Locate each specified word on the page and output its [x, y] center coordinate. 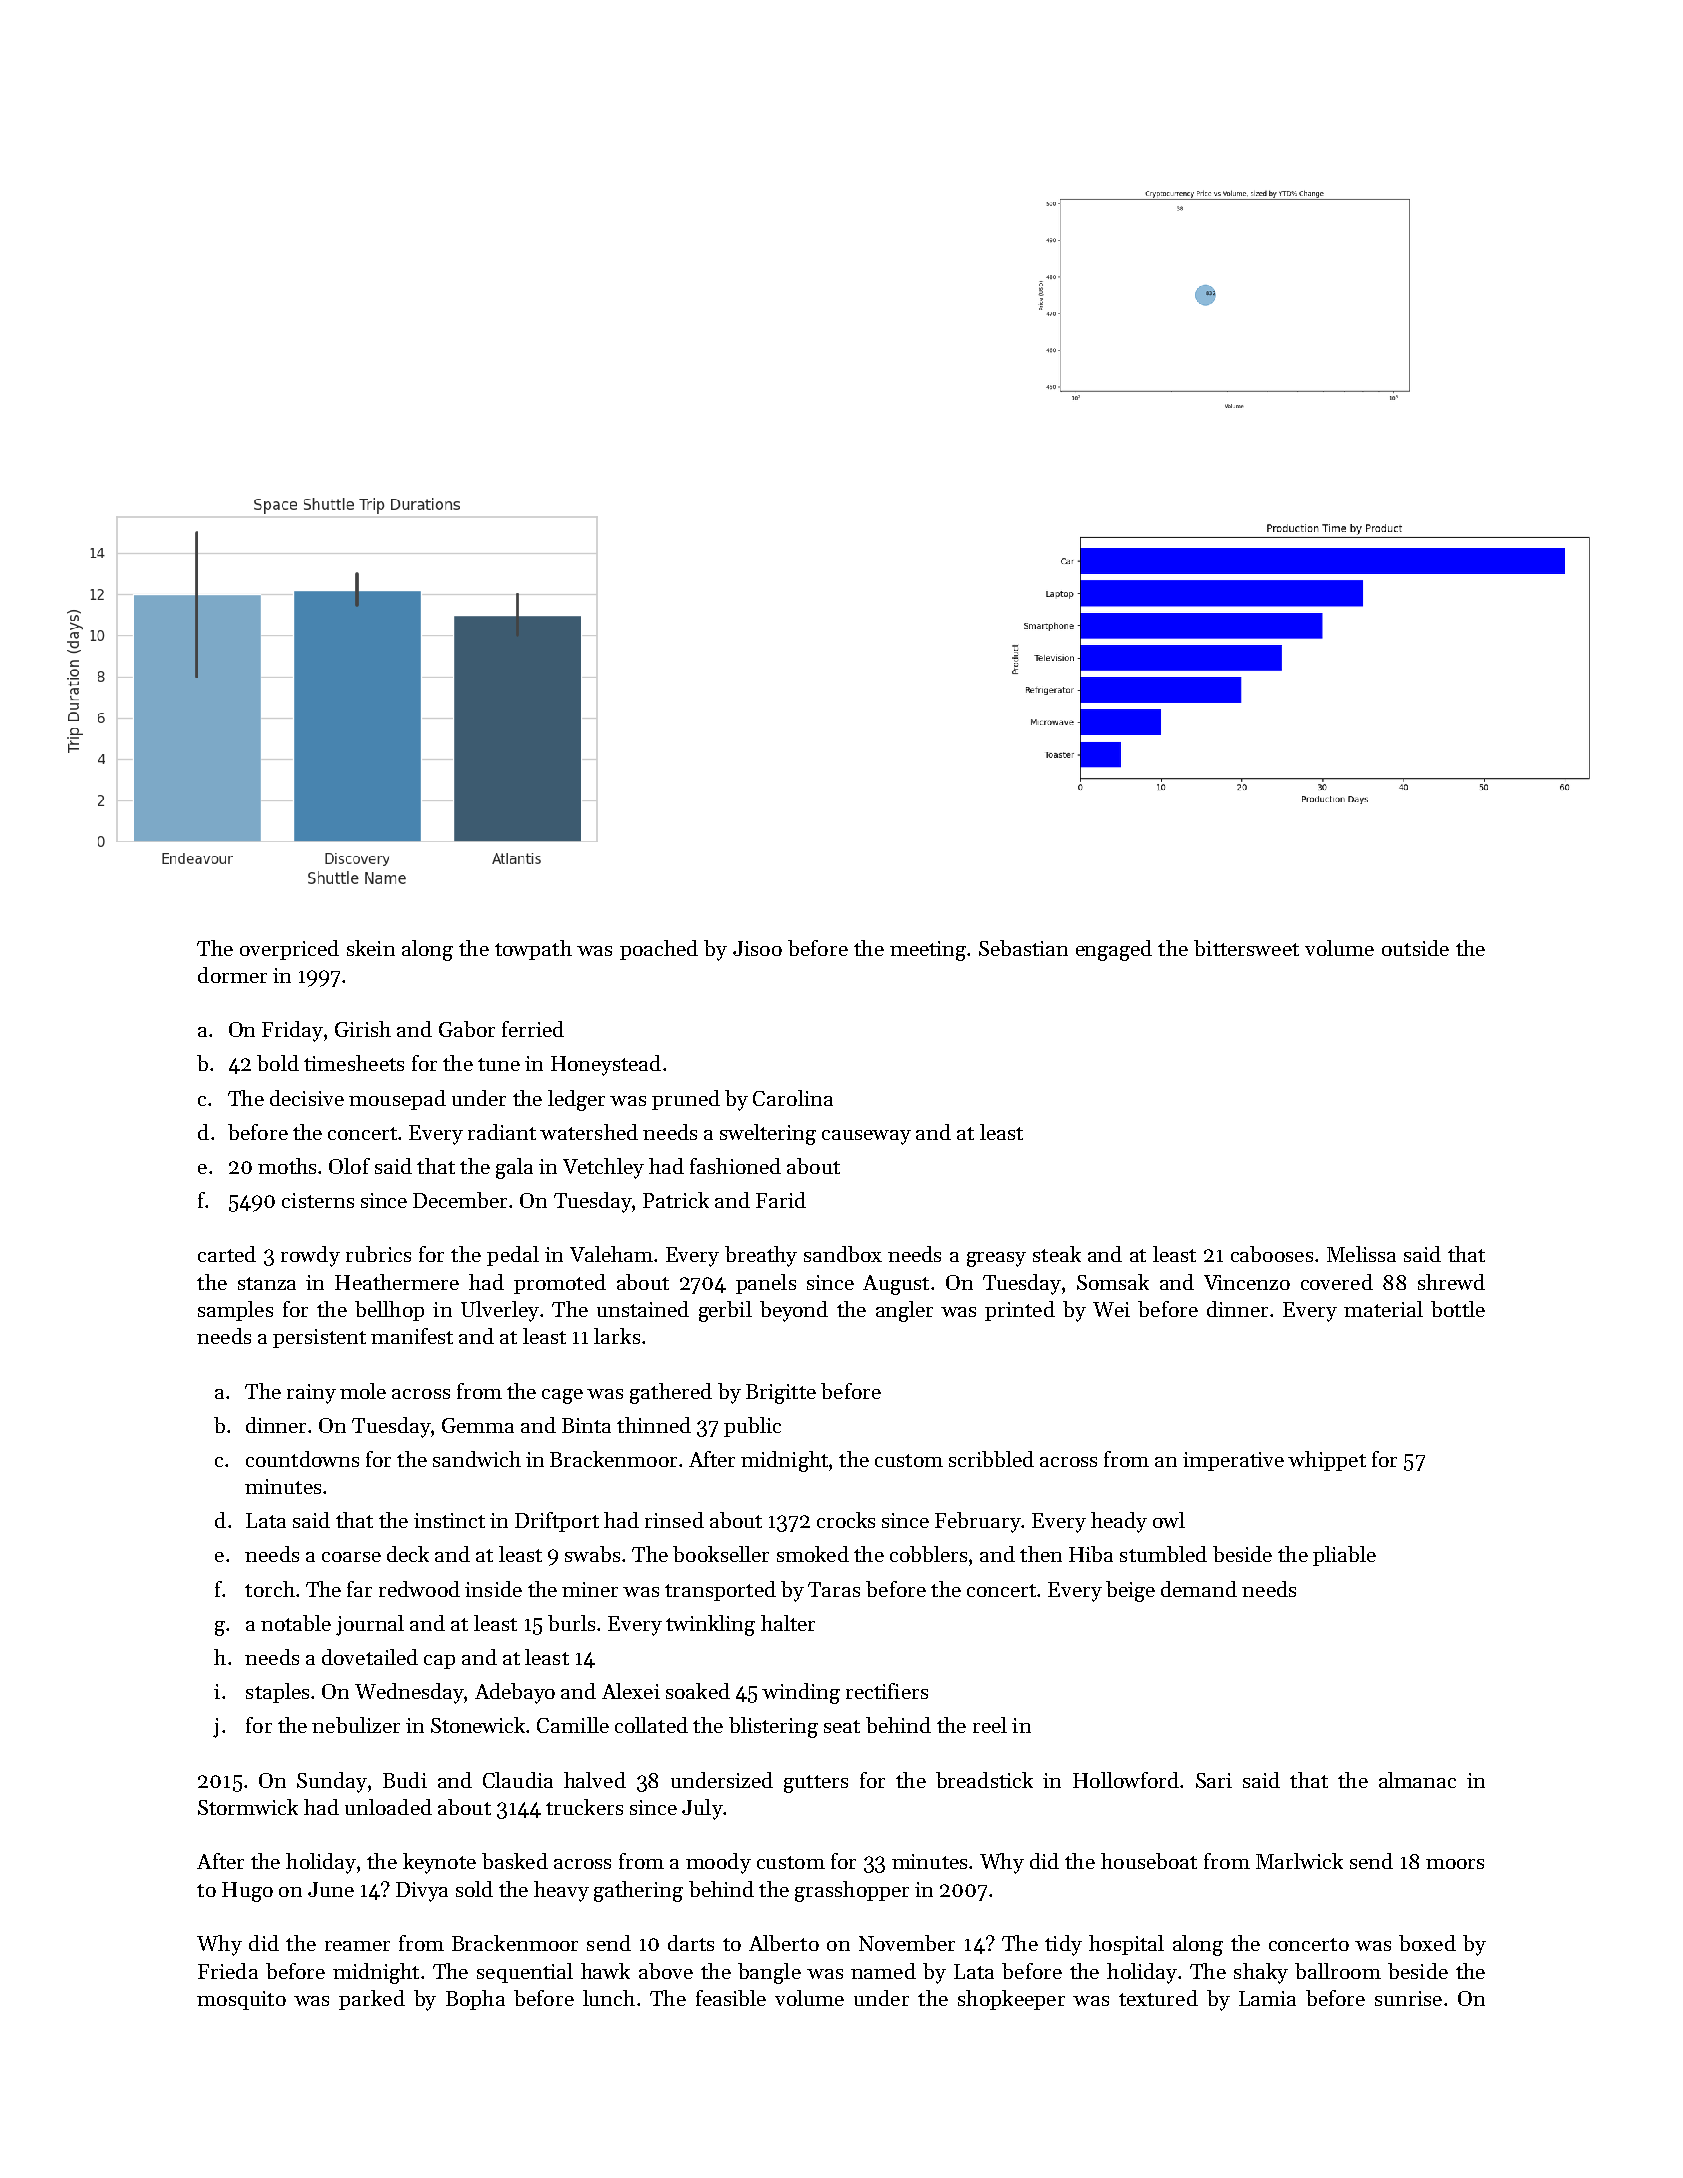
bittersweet [1246, 948]
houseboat [1149, 1861]
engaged [1114, 950]
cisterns [318, 1200]
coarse [351, 1557]
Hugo [247, 1892]
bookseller [721, 1554]
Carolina [793, 1098]
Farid [781, 1200]
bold [278, 1063]
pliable [1344, 1556]
